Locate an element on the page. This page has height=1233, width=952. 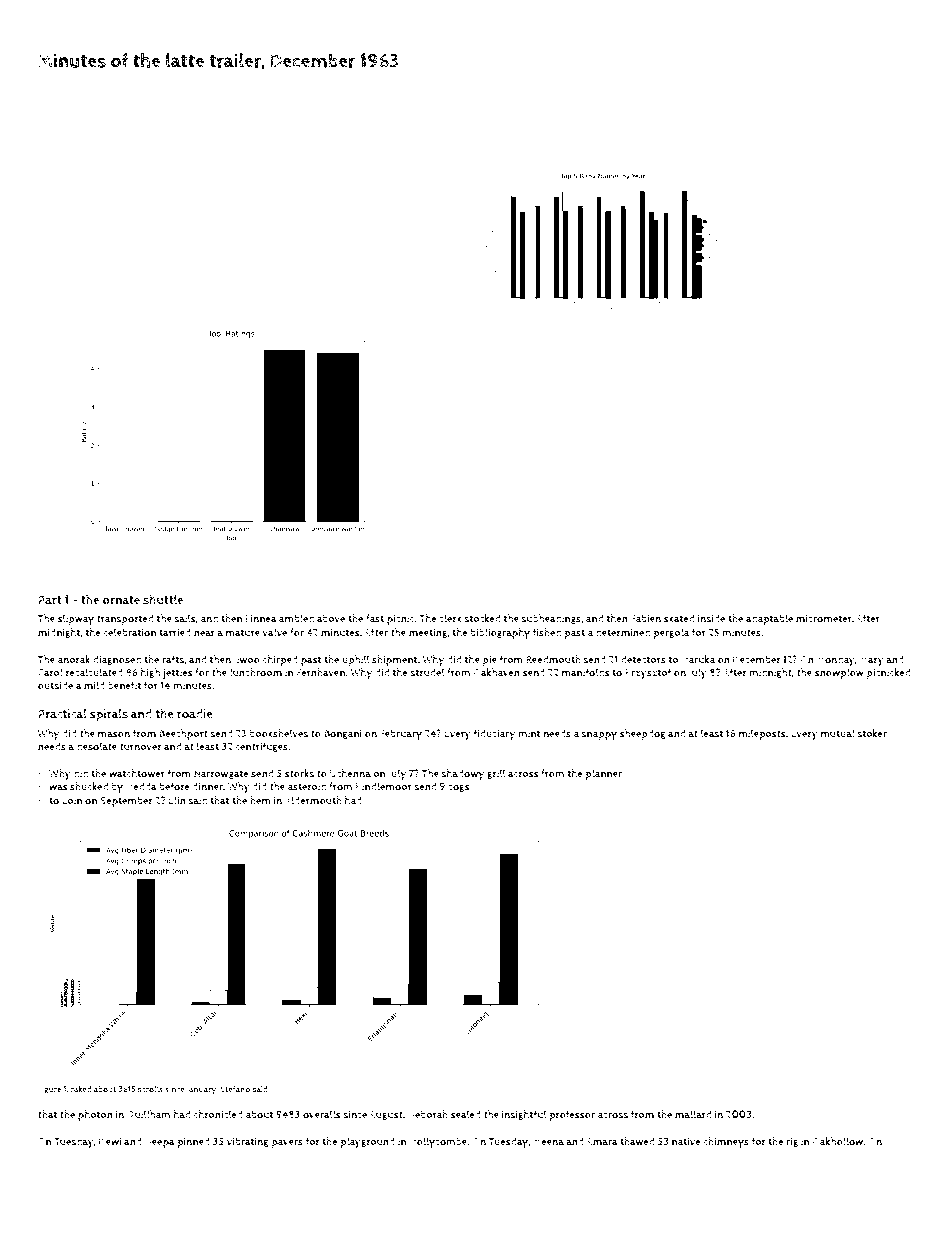
raked is located at coordinates (81, 1089).
